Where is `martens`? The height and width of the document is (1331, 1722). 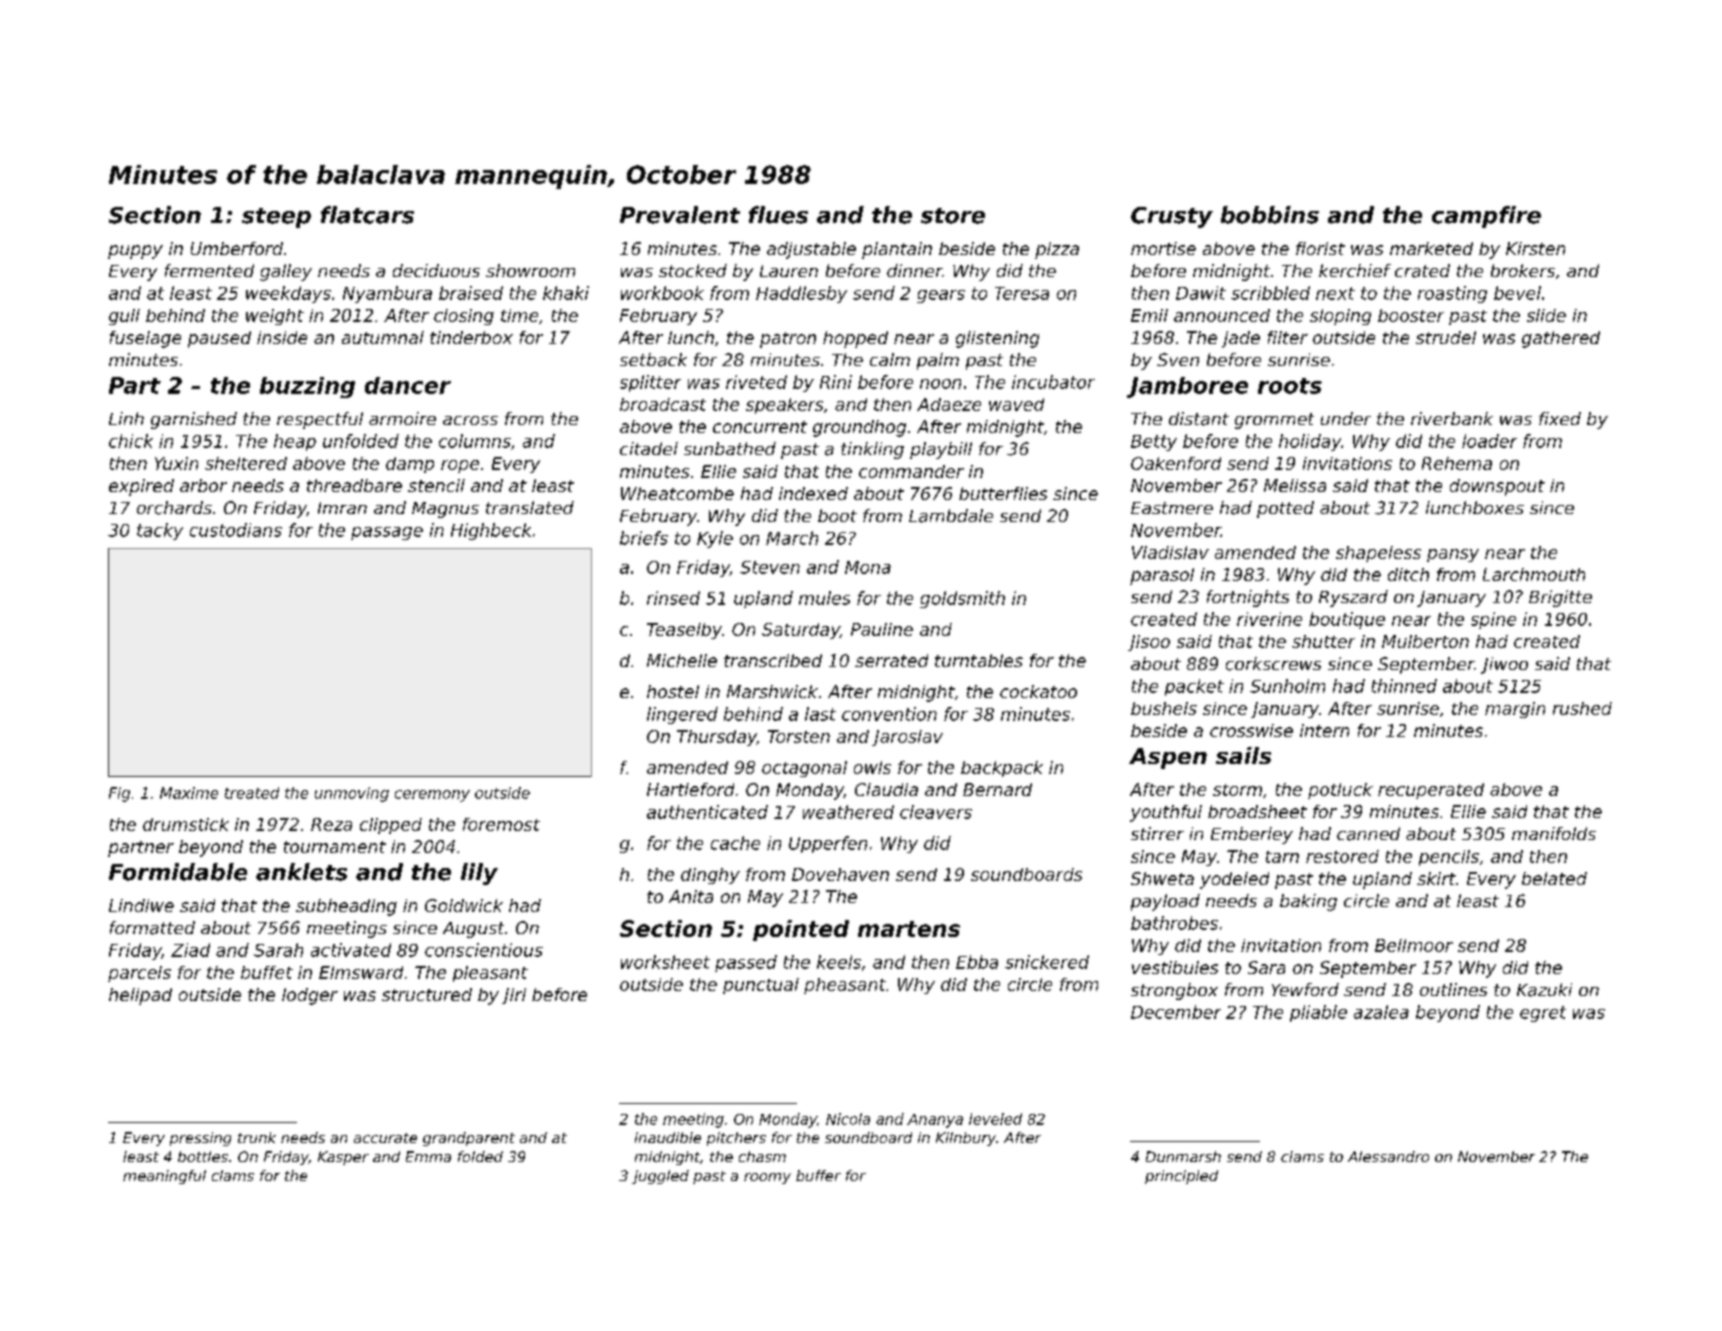
martens is located at coordinates (909, 929).
